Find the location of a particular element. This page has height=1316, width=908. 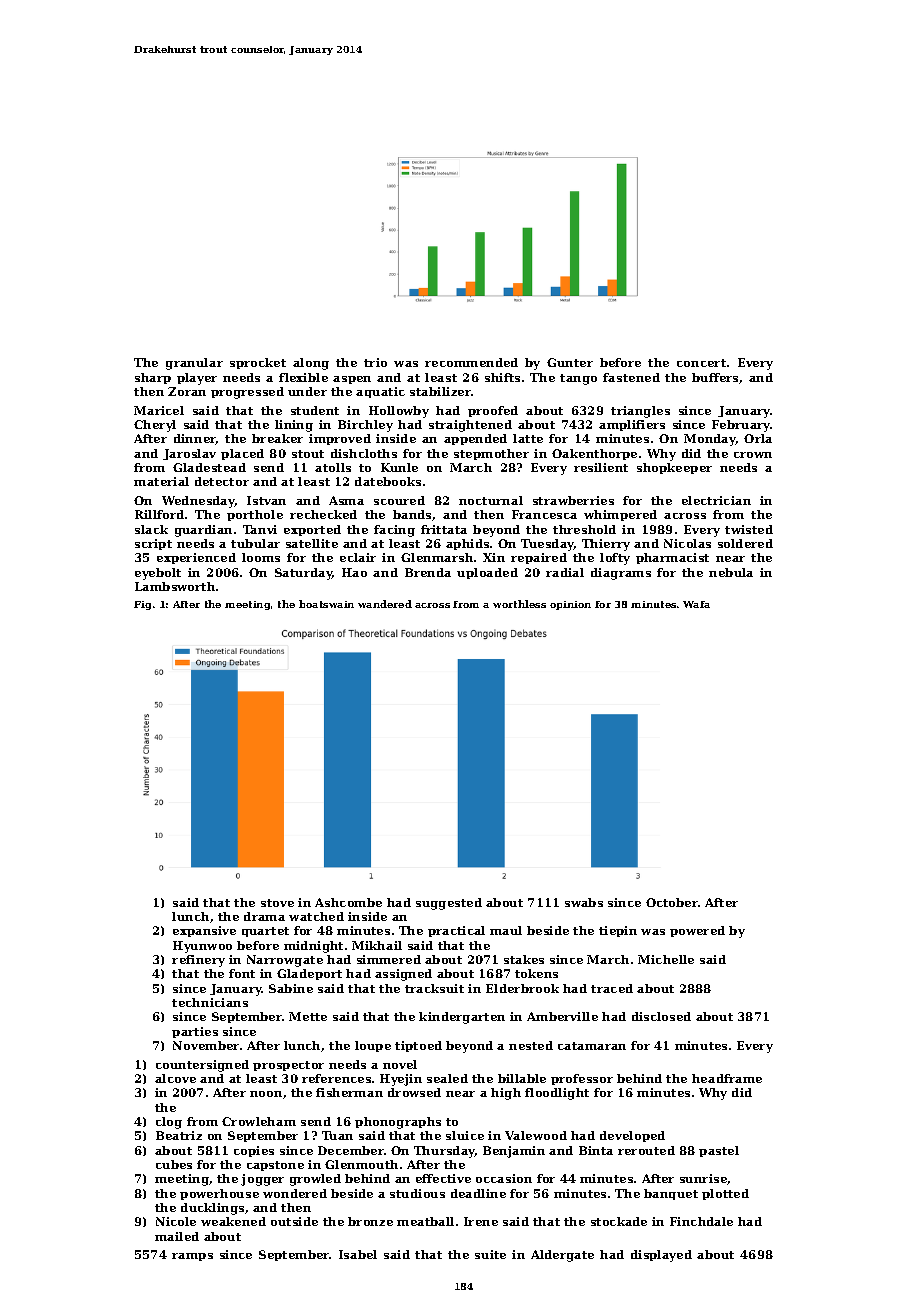

whimpered is located at coordinates (620, 515).
